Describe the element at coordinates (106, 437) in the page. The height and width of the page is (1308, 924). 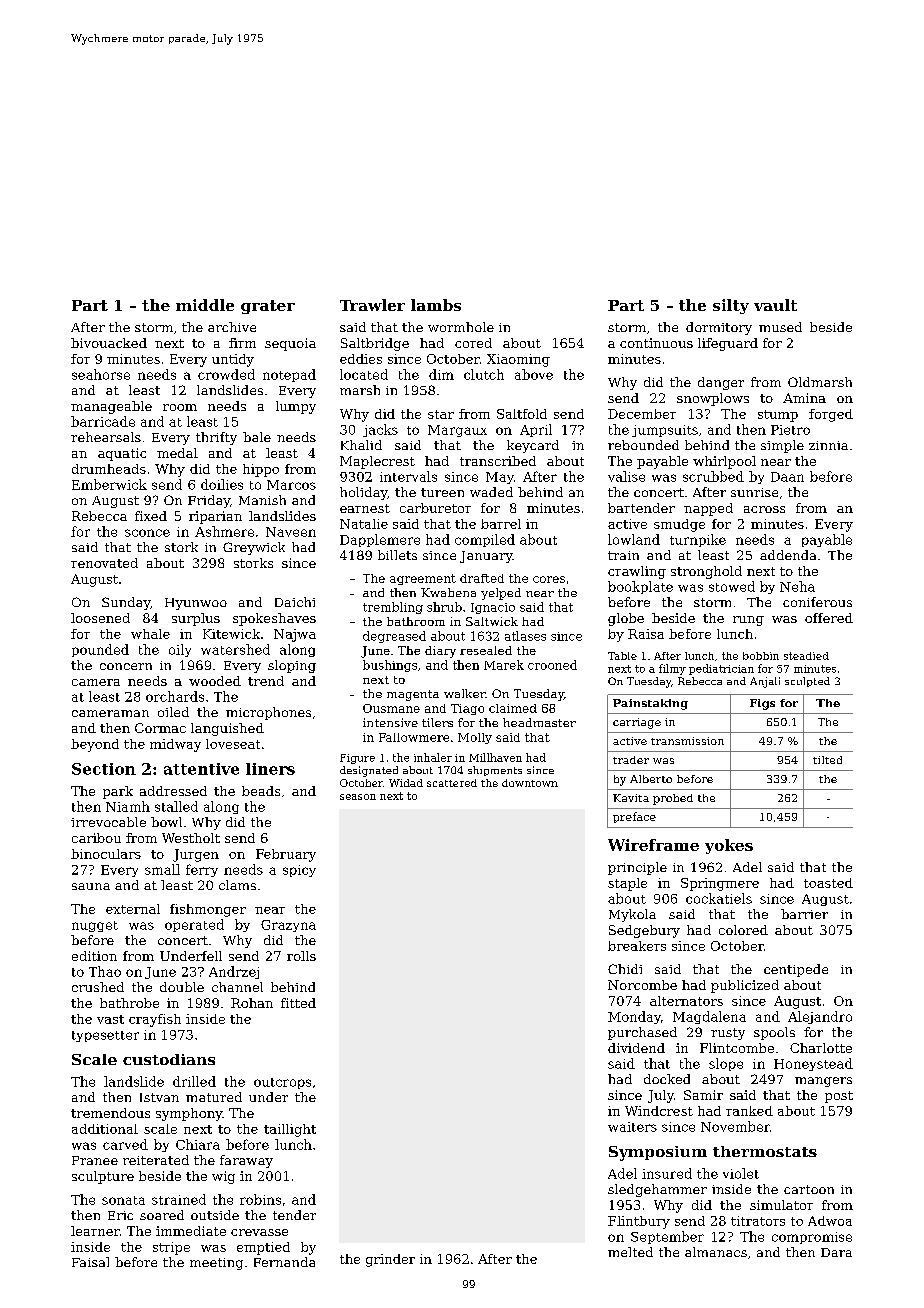
I see `rehearsals` at that location.
